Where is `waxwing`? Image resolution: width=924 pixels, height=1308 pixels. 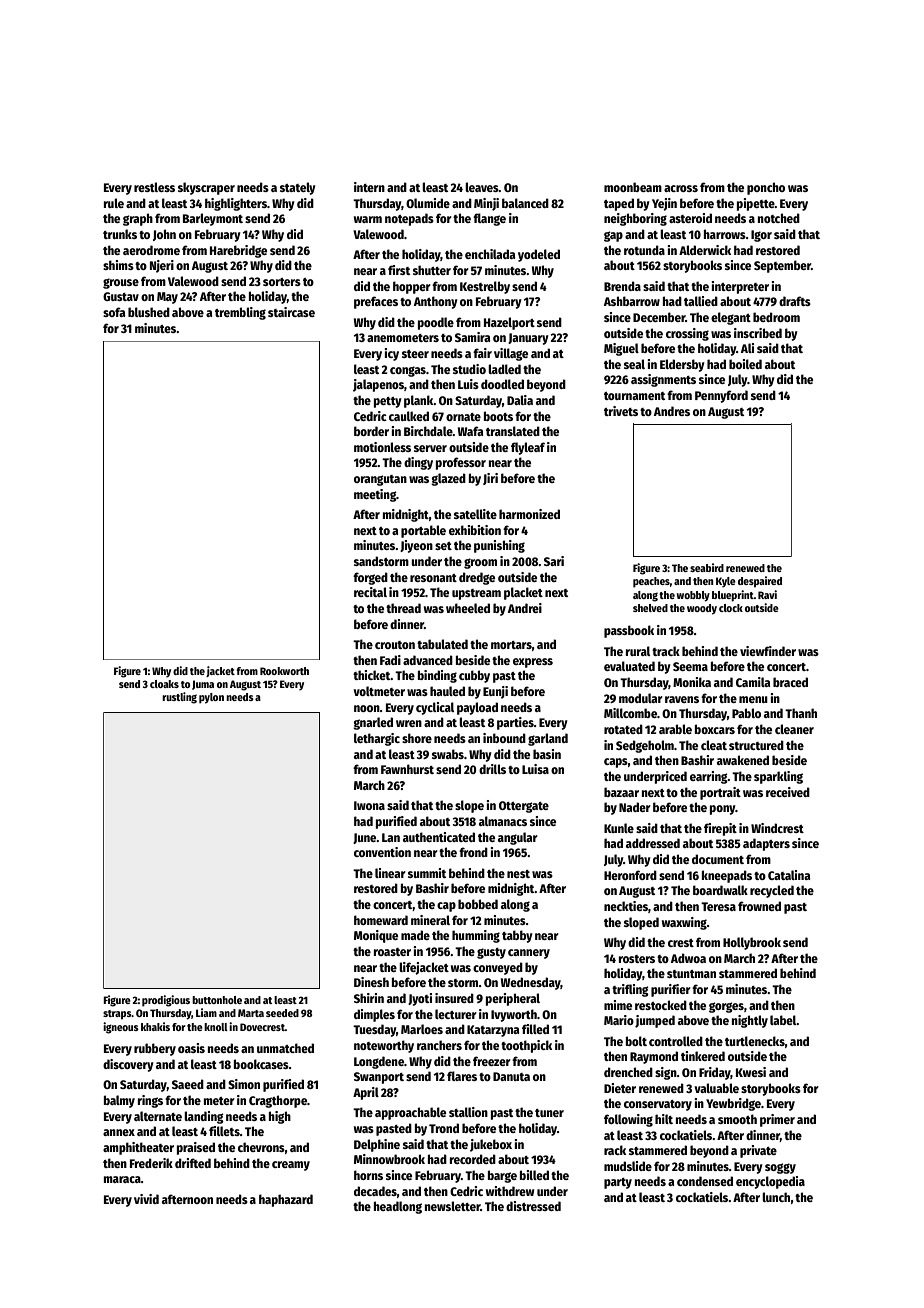
waxwing is located at coordinates (684, 923).
